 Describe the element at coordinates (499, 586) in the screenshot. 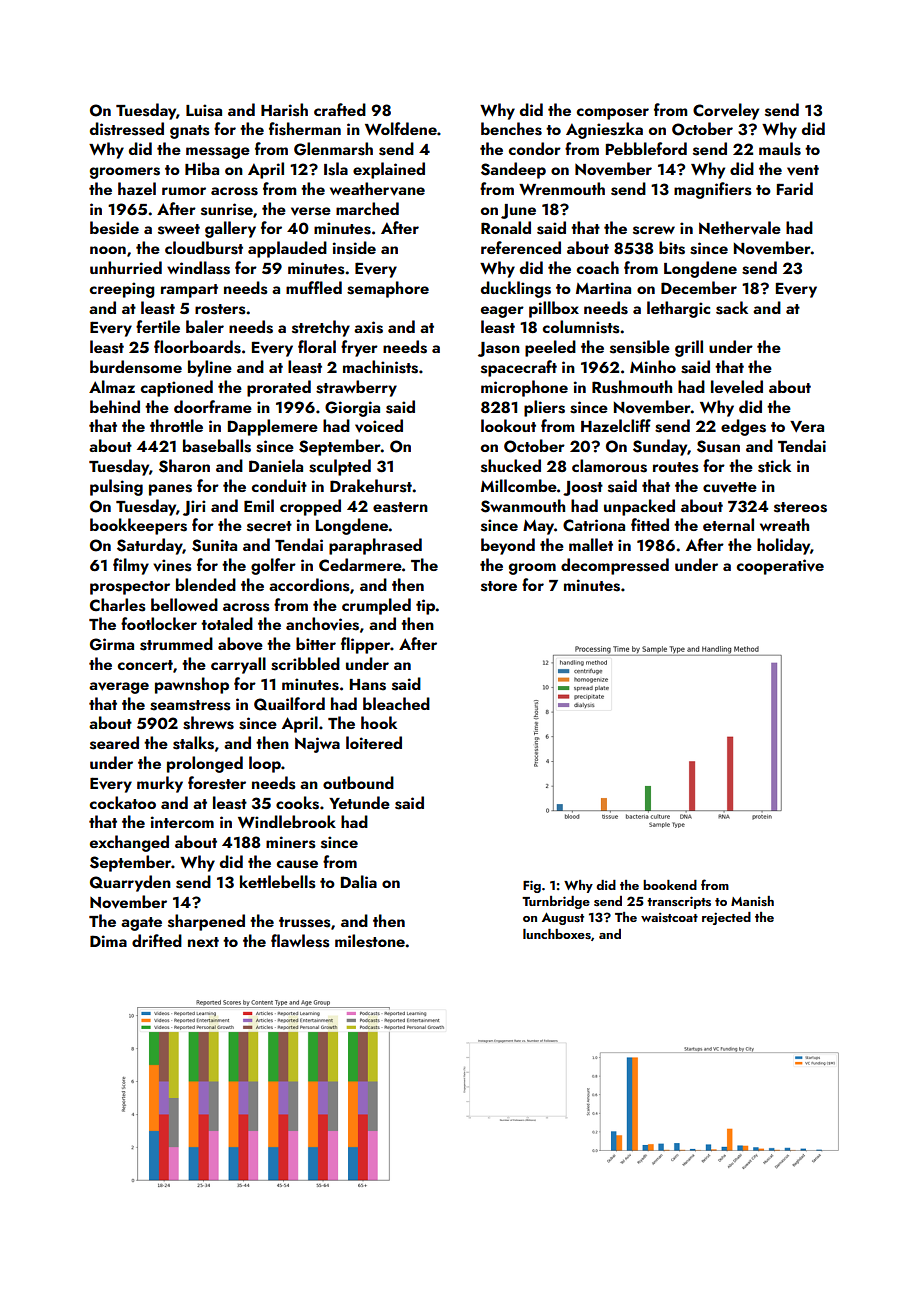

I see `store` at that location.
